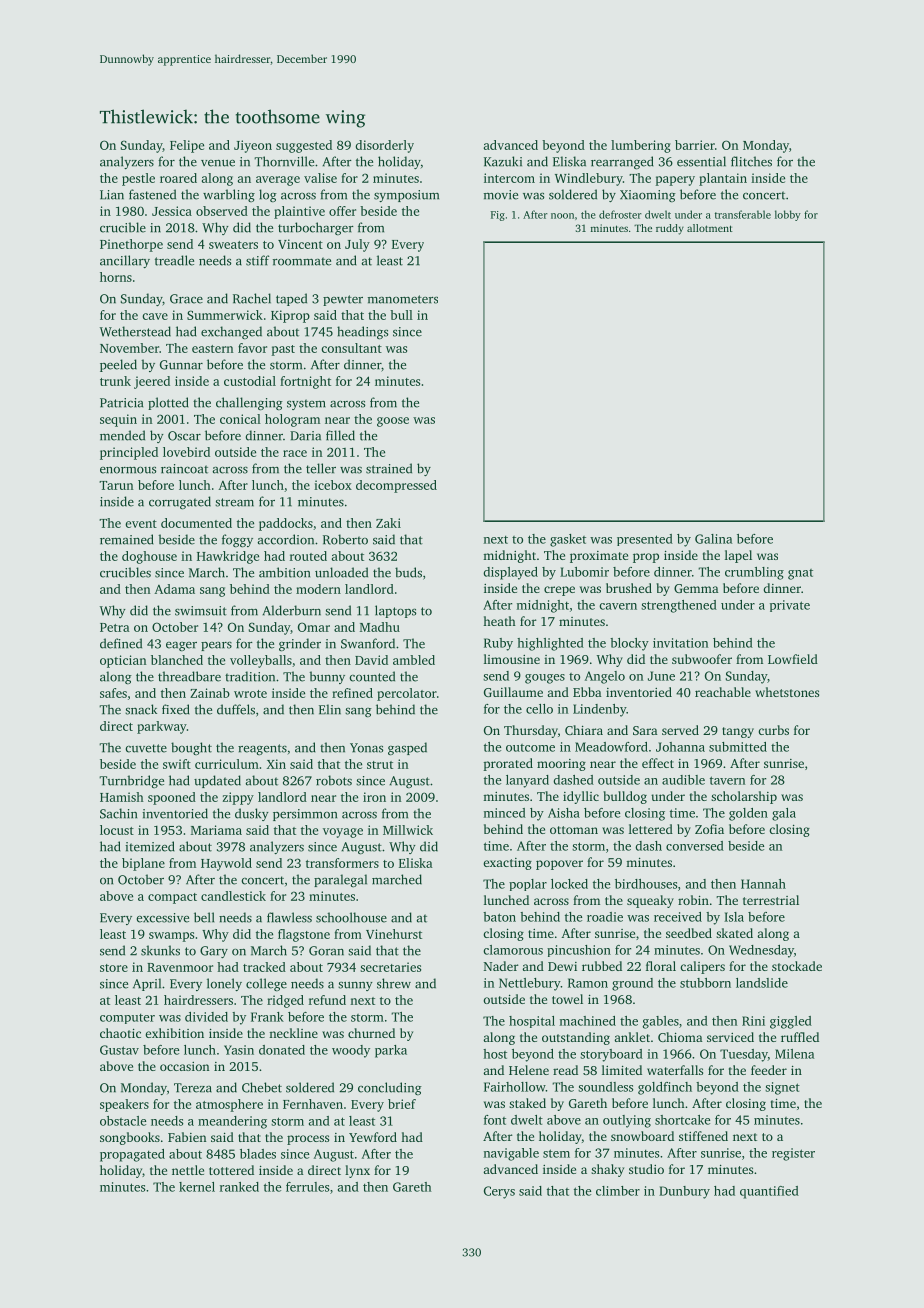  Describe the element at coordinates (403, 299) in the screenshot. I see `manometers` at that location.
